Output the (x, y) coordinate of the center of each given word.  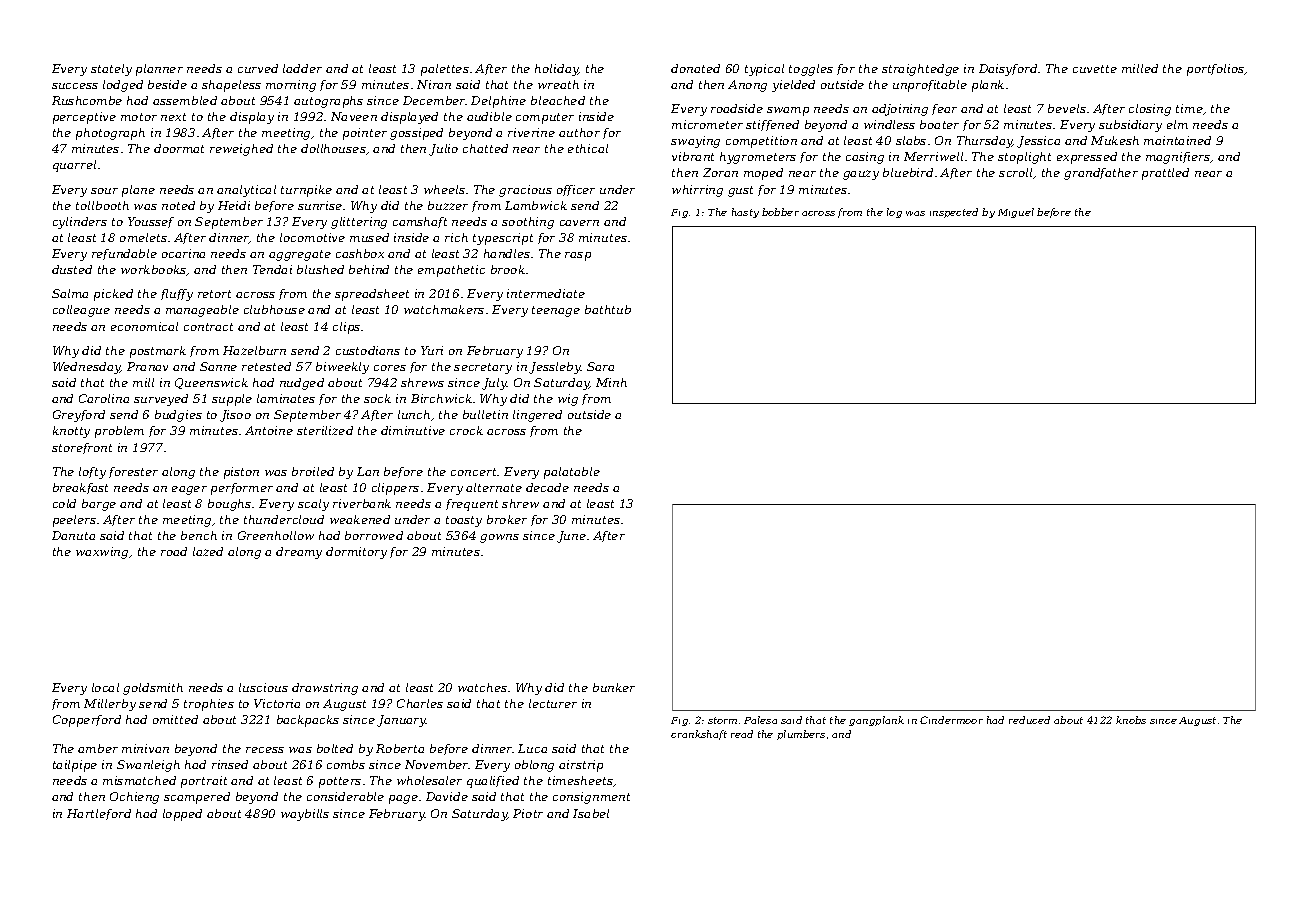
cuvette (1095, 69)
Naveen (354, 116)
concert (473, 472)
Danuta (73, 535)
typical (764, 70)
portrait (204, 782)
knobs (1131, 720)
